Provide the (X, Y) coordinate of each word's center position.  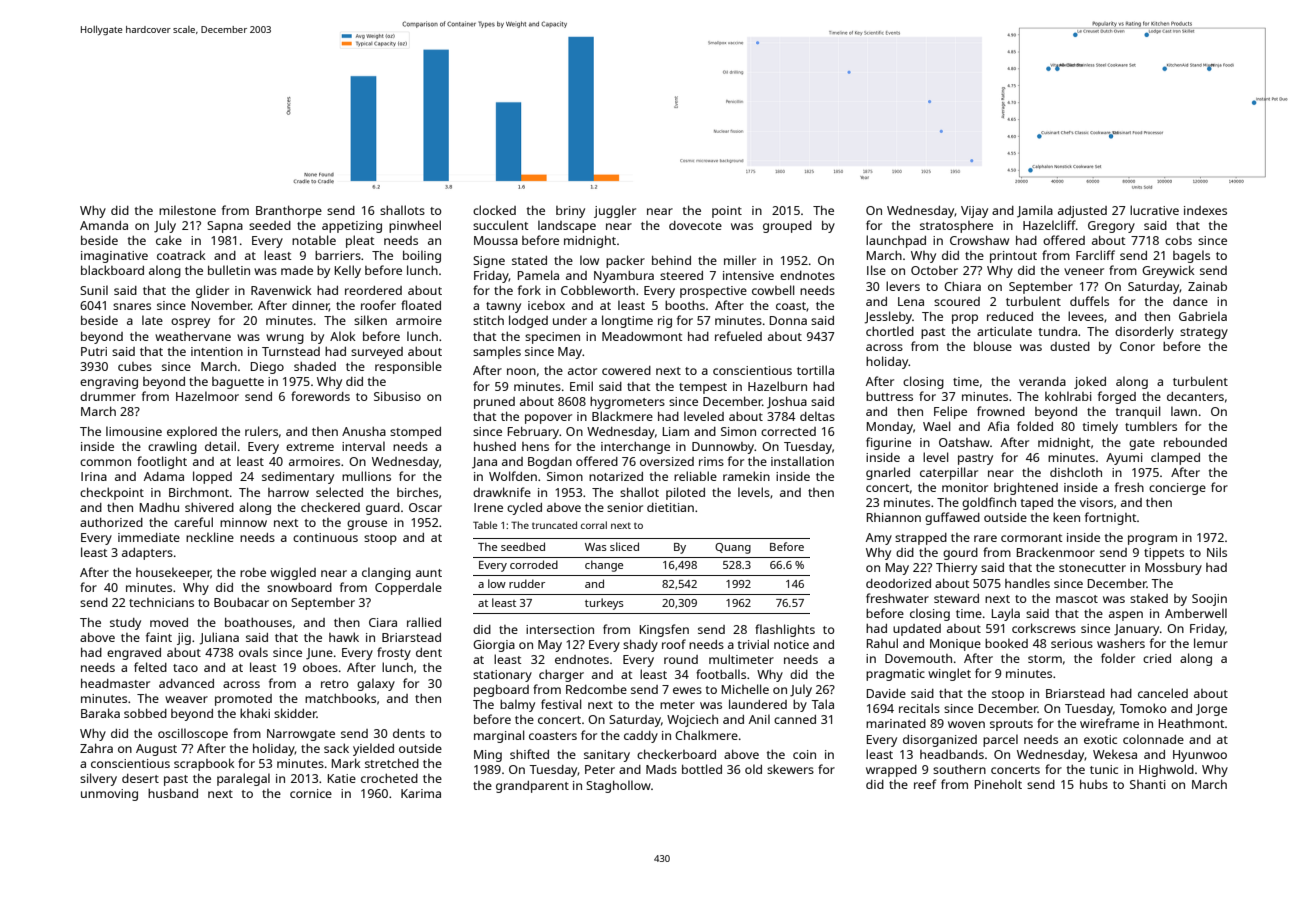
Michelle (745, 689)
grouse (367, 525)
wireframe (1109, 723)
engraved (134, 654)
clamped (1175, 458)
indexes (1205, 210)
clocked (494, 210)
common (105, 462)
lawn (1184, 411)
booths (685, 305)
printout (1013, 257)
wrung (285, 339)
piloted (685, 493)
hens (535, 446)
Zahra (96, 748)
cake (169, 240)
